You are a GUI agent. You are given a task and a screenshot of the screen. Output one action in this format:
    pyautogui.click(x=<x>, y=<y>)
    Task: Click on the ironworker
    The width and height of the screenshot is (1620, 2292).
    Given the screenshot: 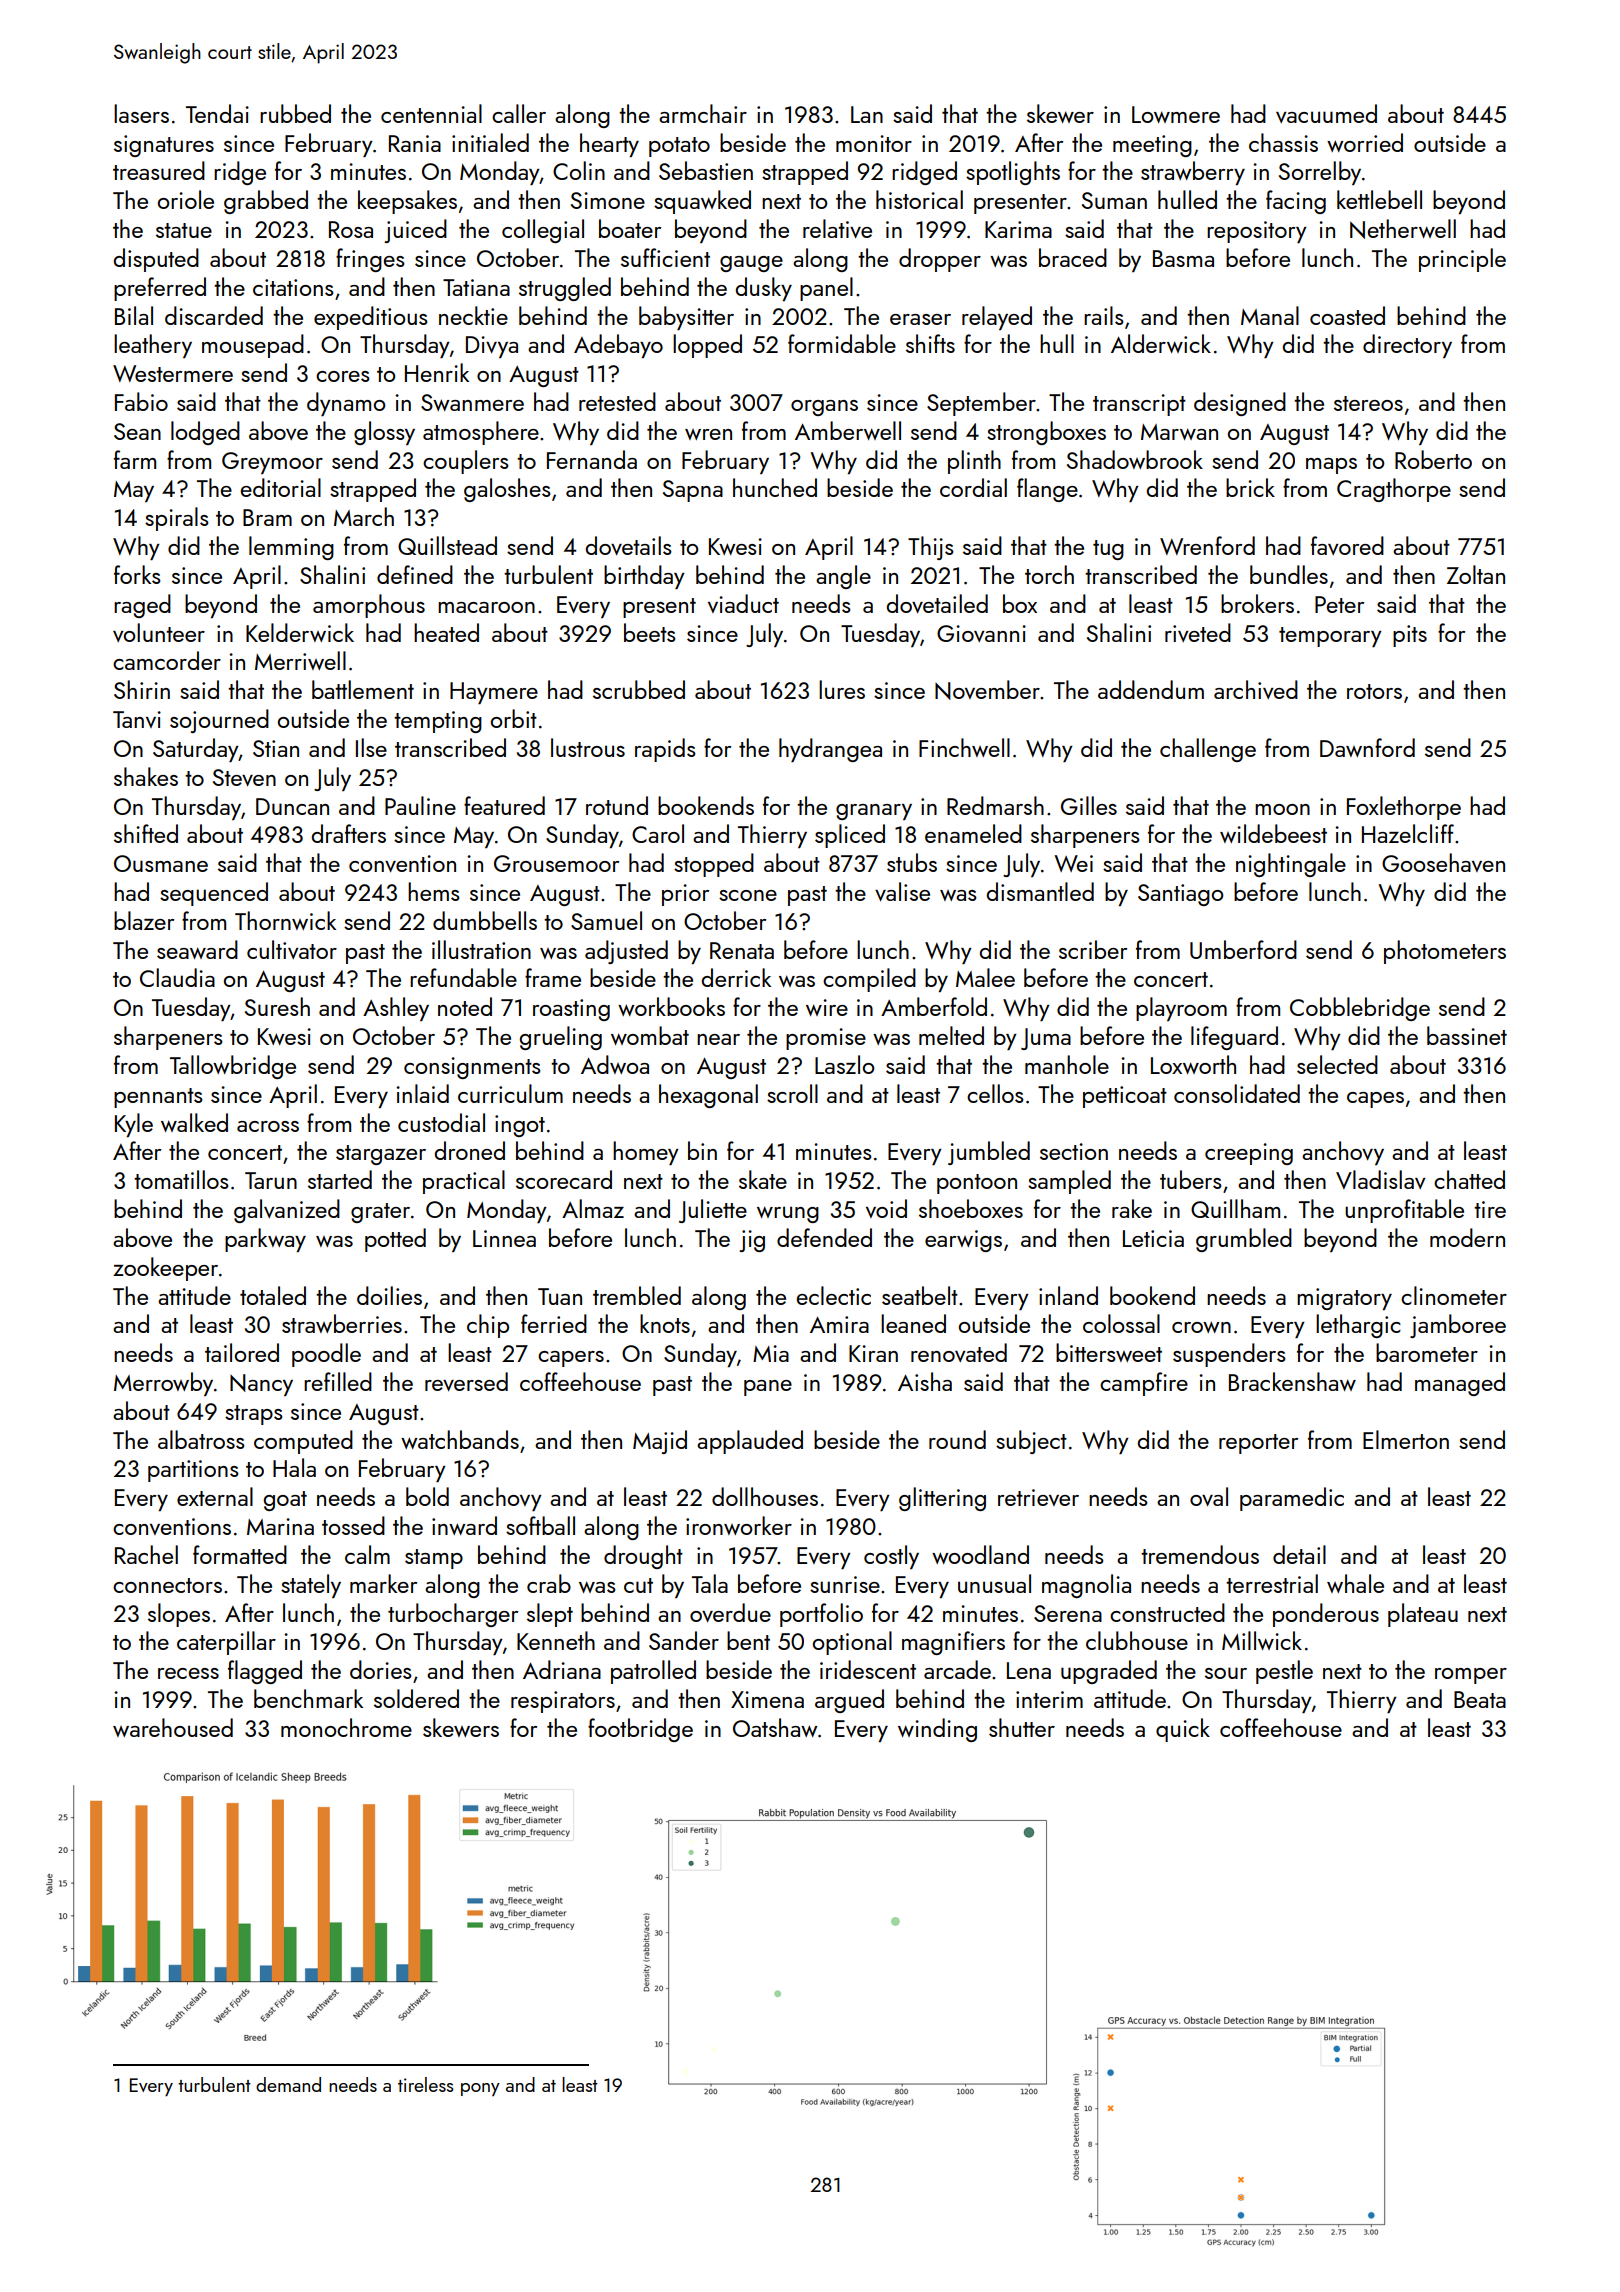 What is the action you would take?
    pyautogui.click(x=739, y=1525)
